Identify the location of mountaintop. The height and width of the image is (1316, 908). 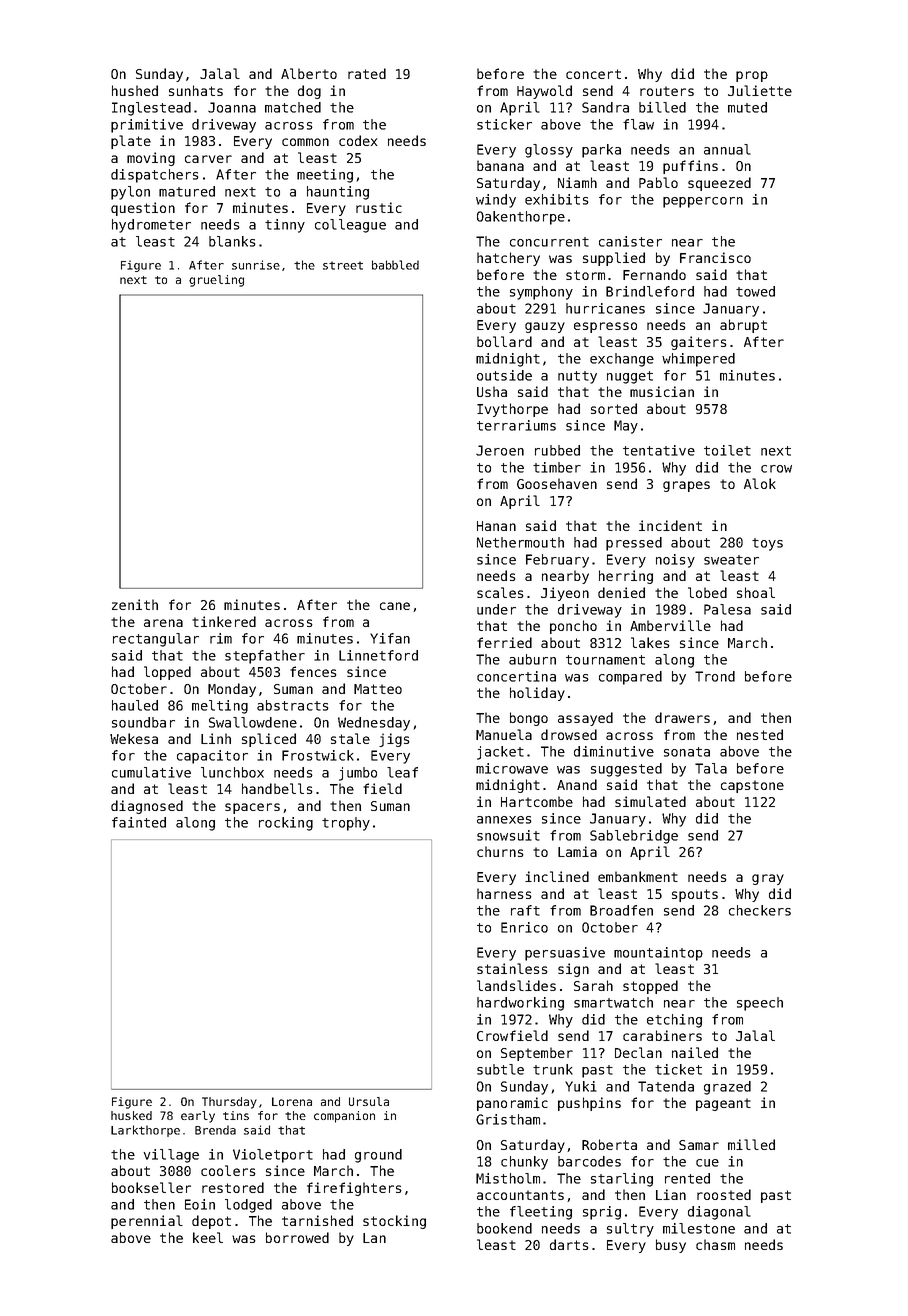
(658, 954).
